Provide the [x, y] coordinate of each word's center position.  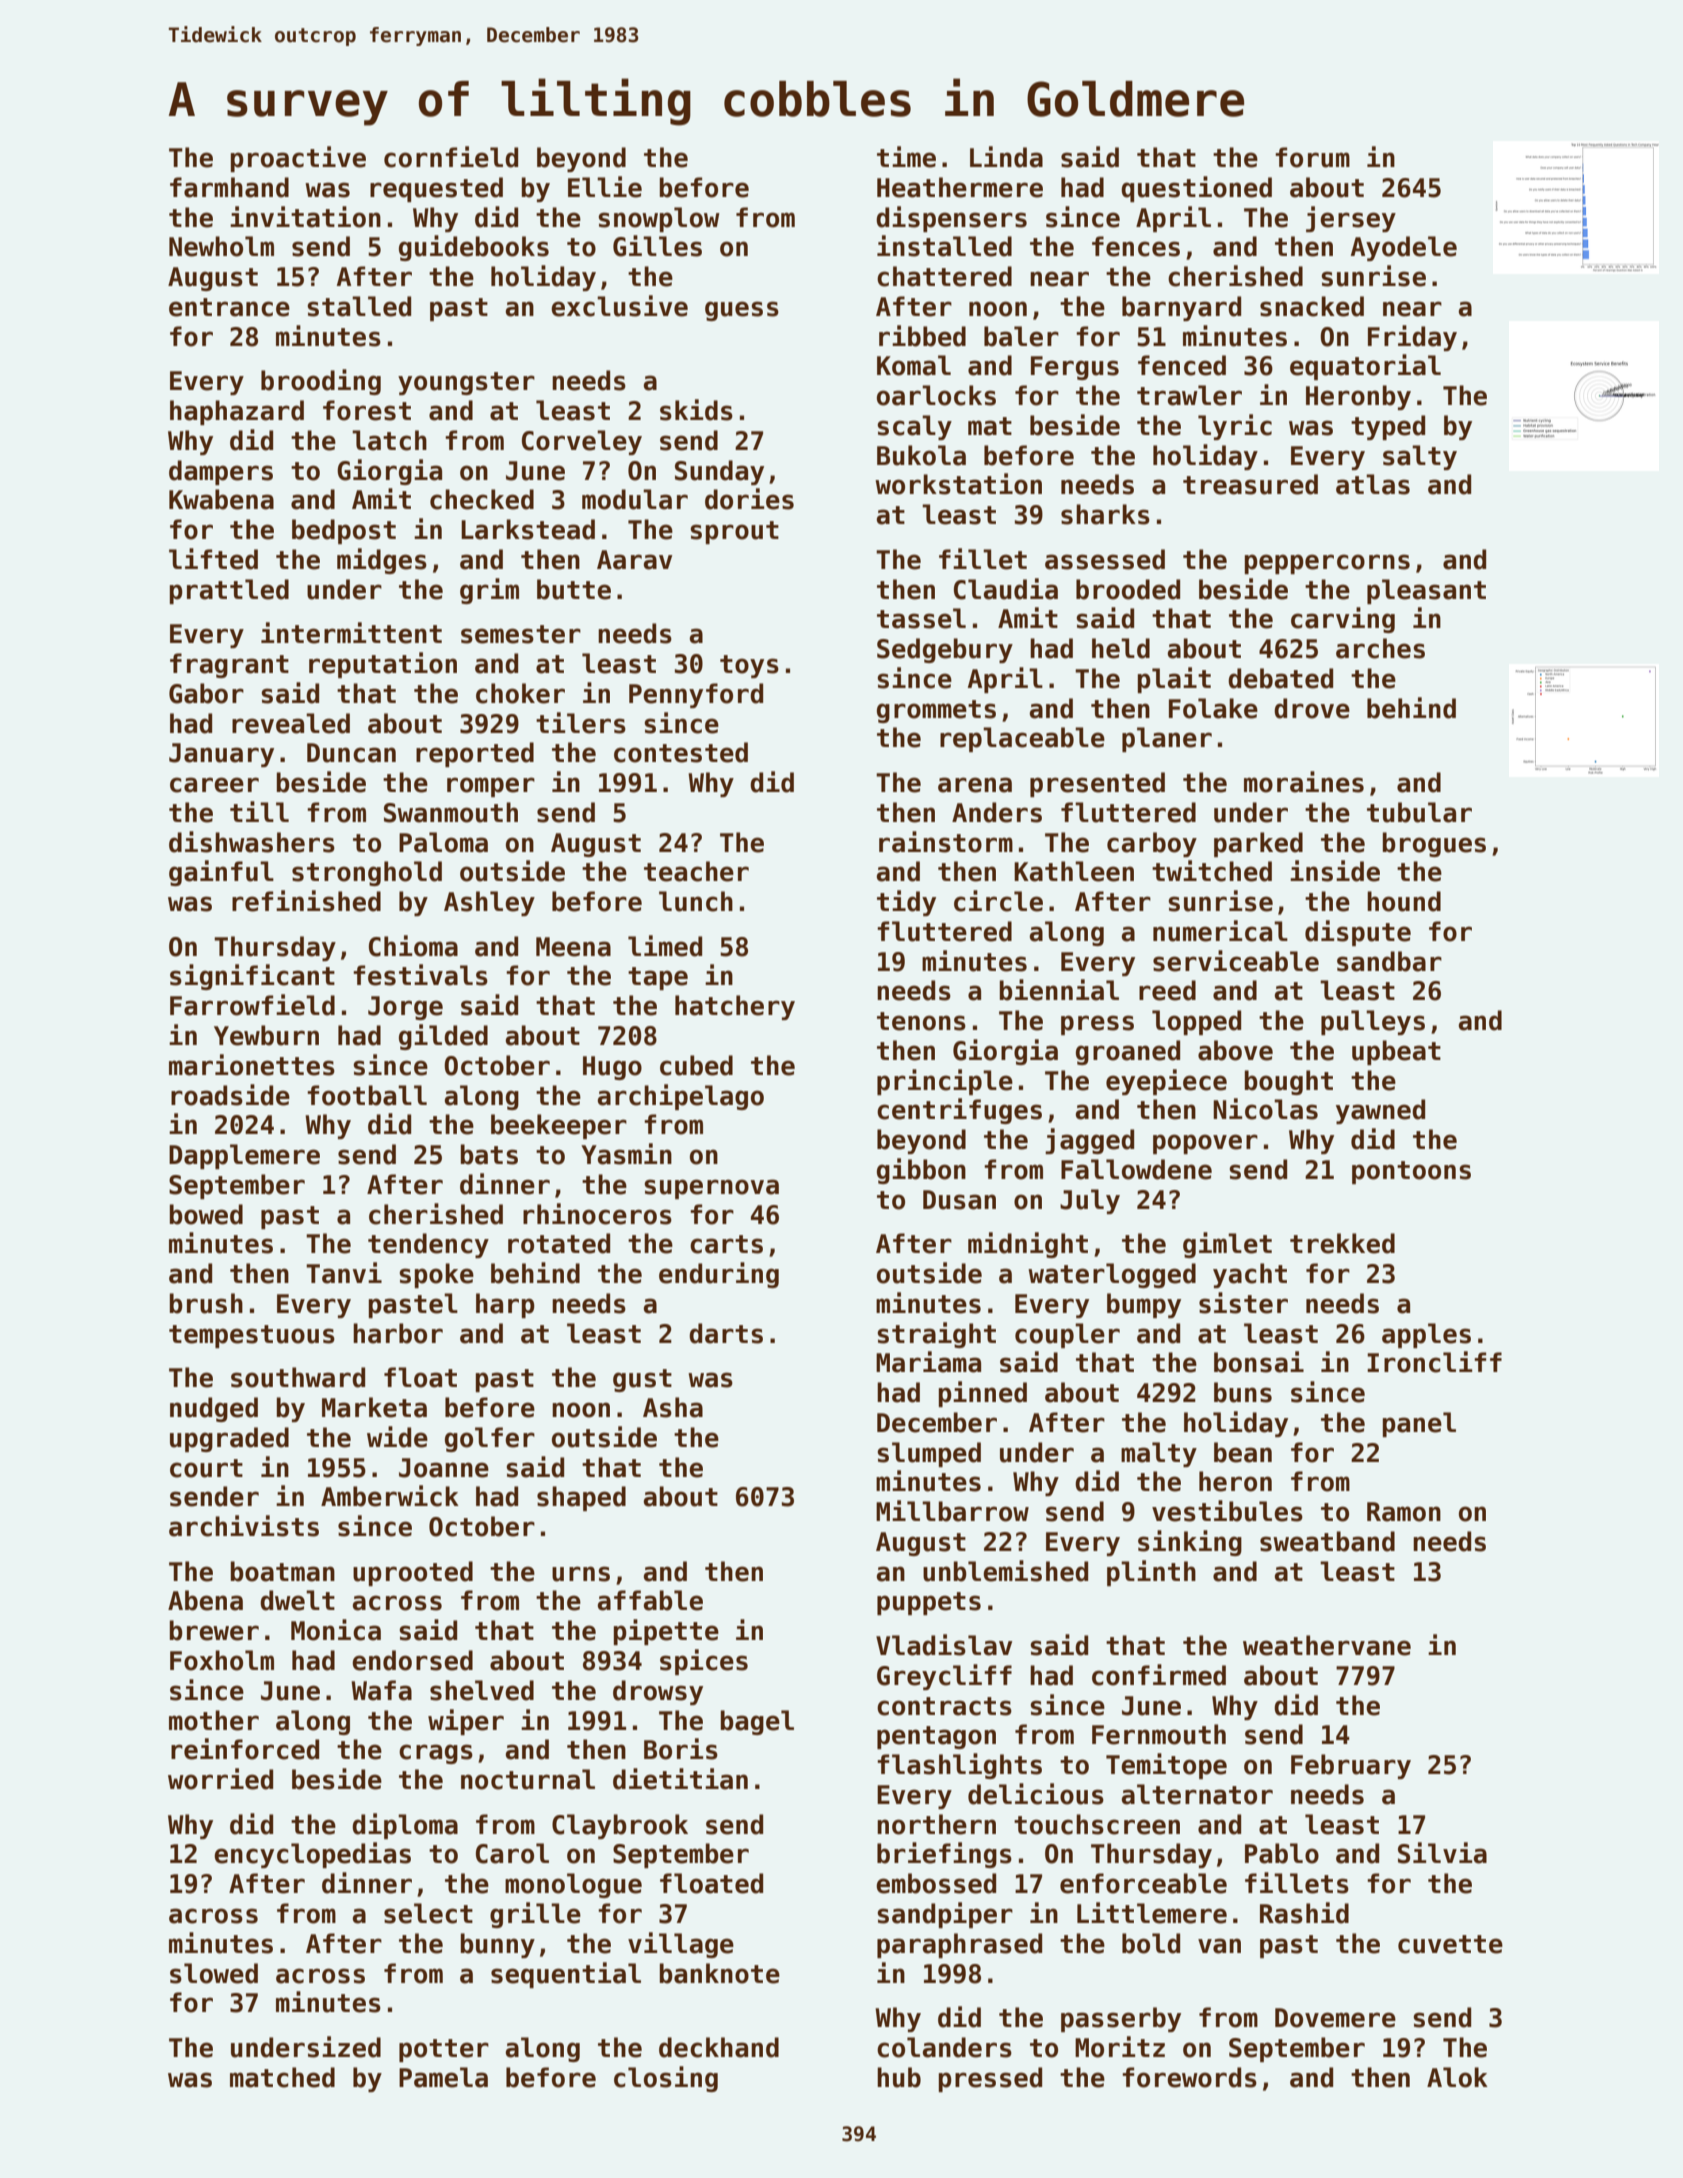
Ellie [605, 187]
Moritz [1120, 2047]
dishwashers [252, 842]
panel [1419, 1424]
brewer [214, 1630]
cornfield [451, 157]
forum [1312, 157]
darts [726, 1333]
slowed [214, 1973]
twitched [1212, 871]
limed [665, 946]
